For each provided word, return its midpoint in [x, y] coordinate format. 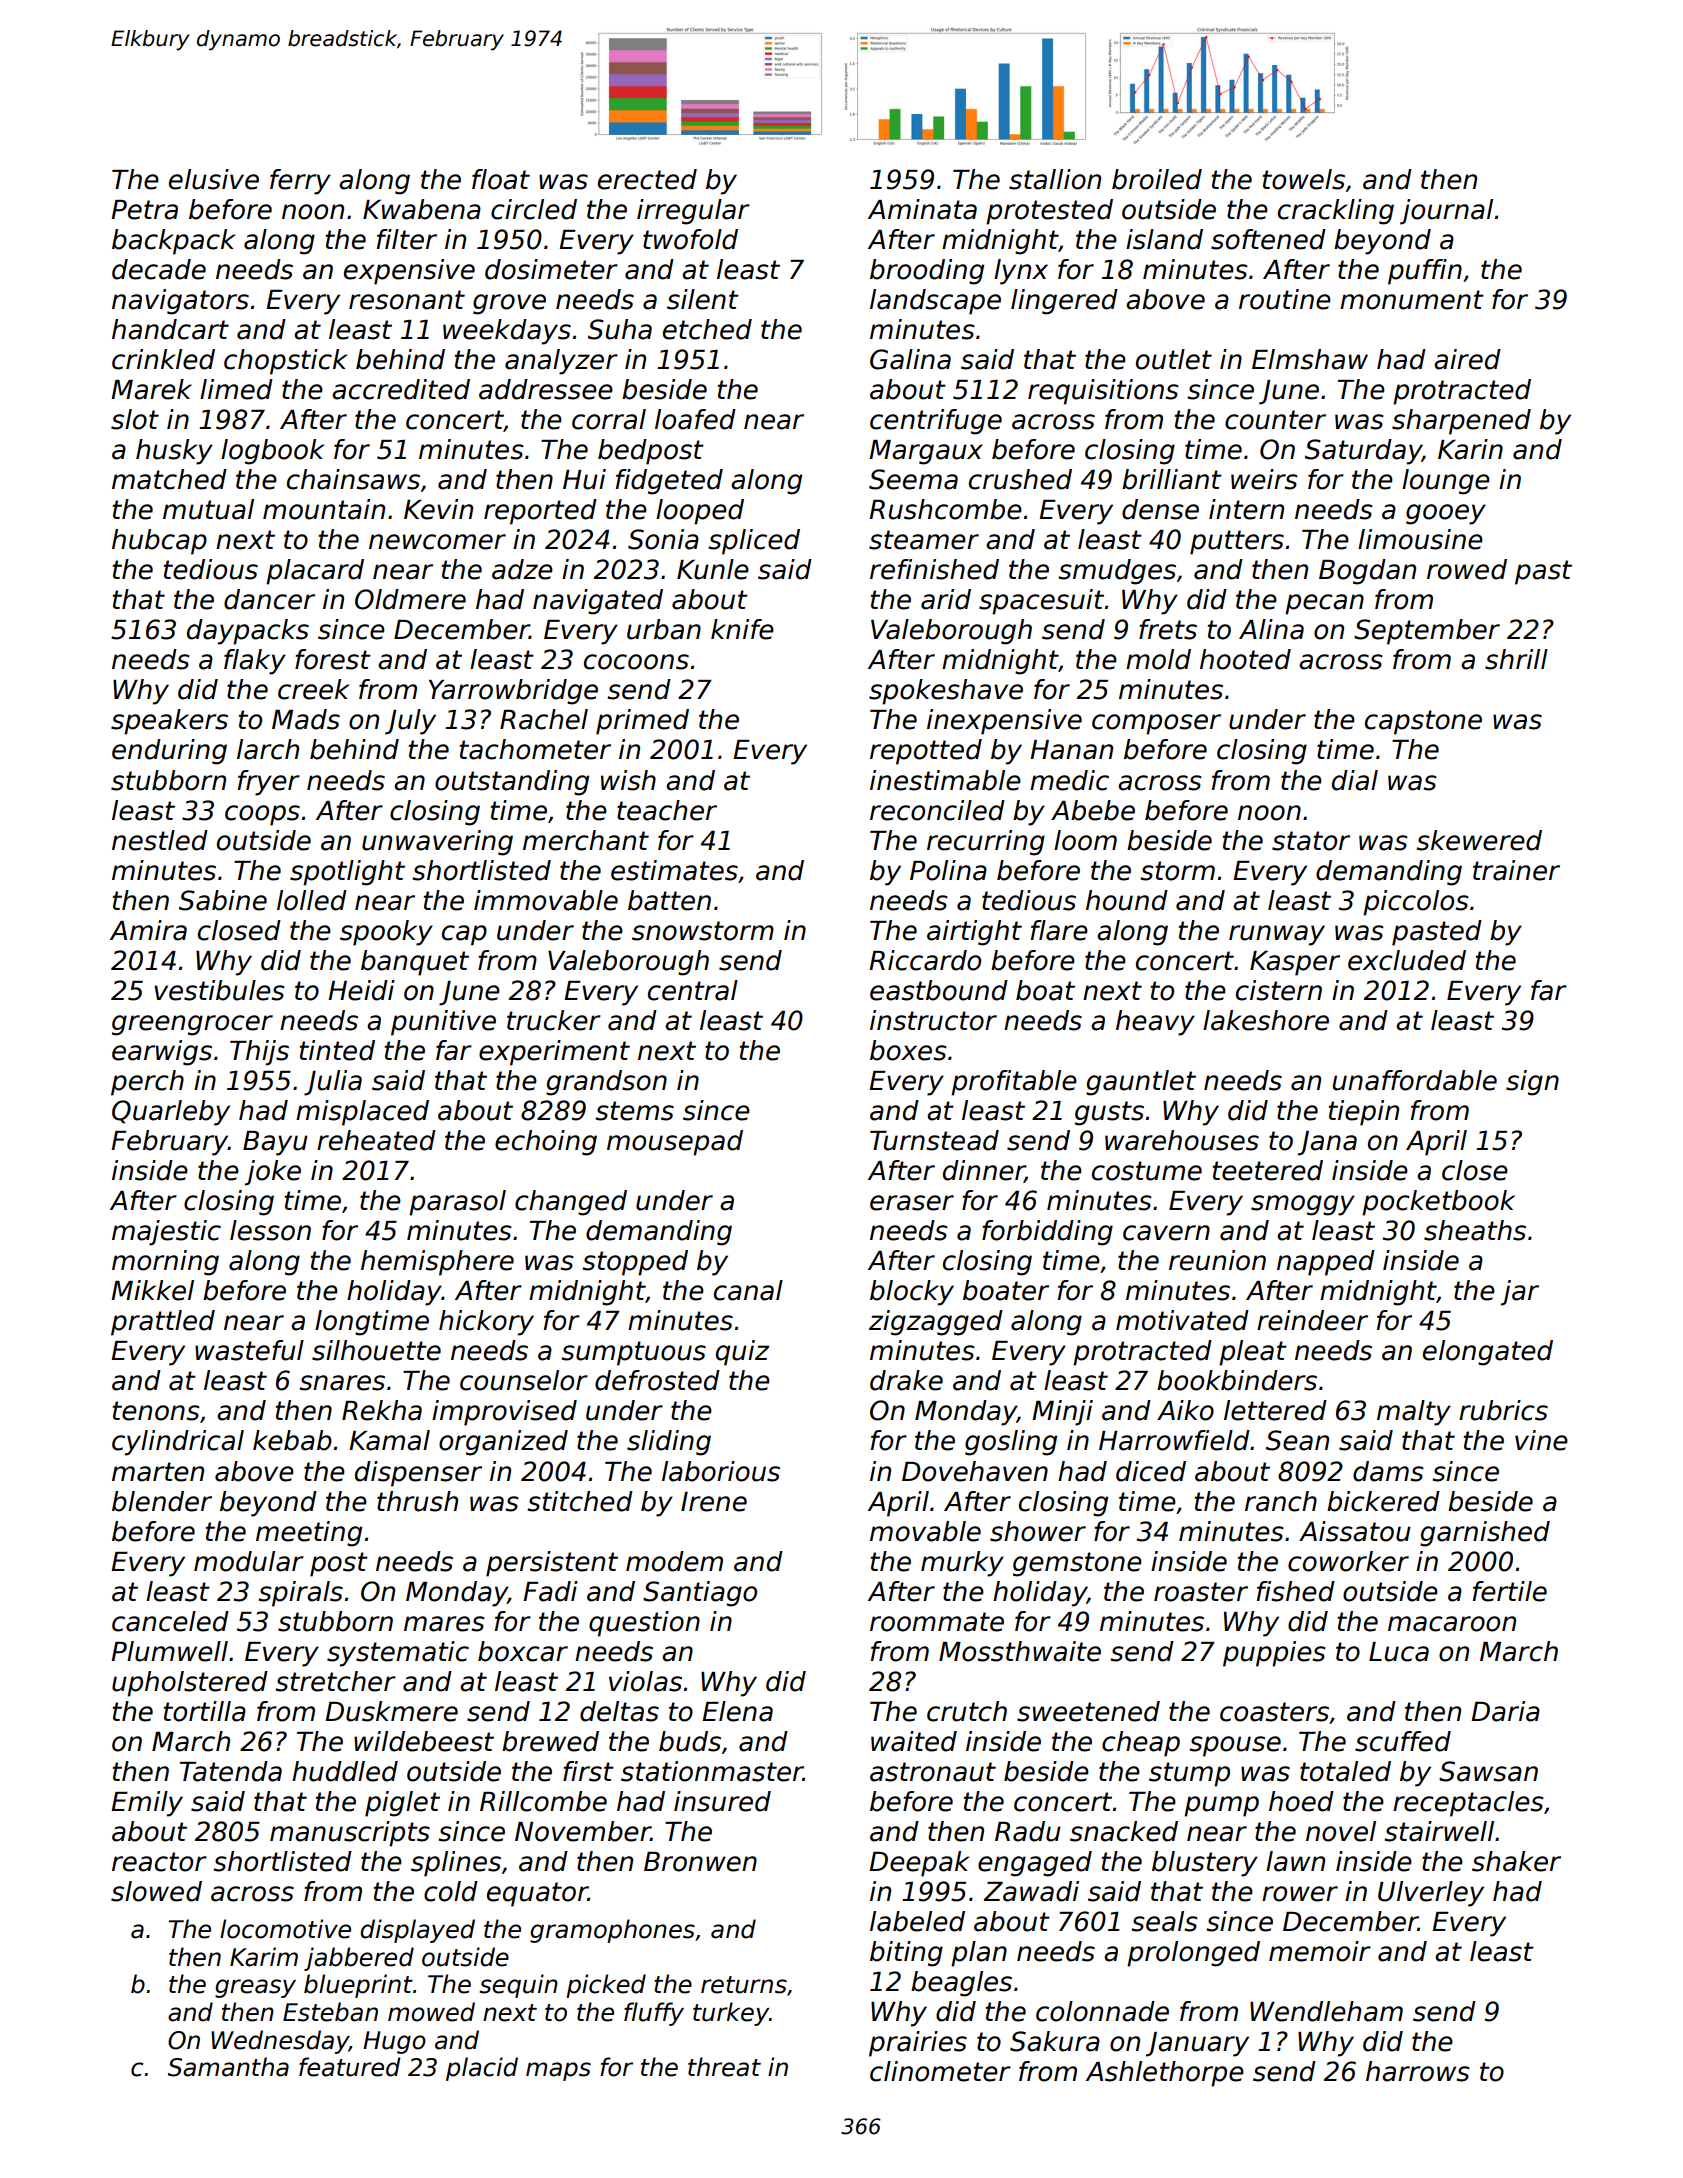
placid [482, 2069]
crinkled [163, 359]
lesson [270, 1230]
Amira [148, 930]
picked [606, 1986]
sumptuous [633, 1353]
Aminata [922, 209]
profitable [1014, 1083]
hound [1127, 900]
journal [1446, 212]
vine [1541, 1440]
